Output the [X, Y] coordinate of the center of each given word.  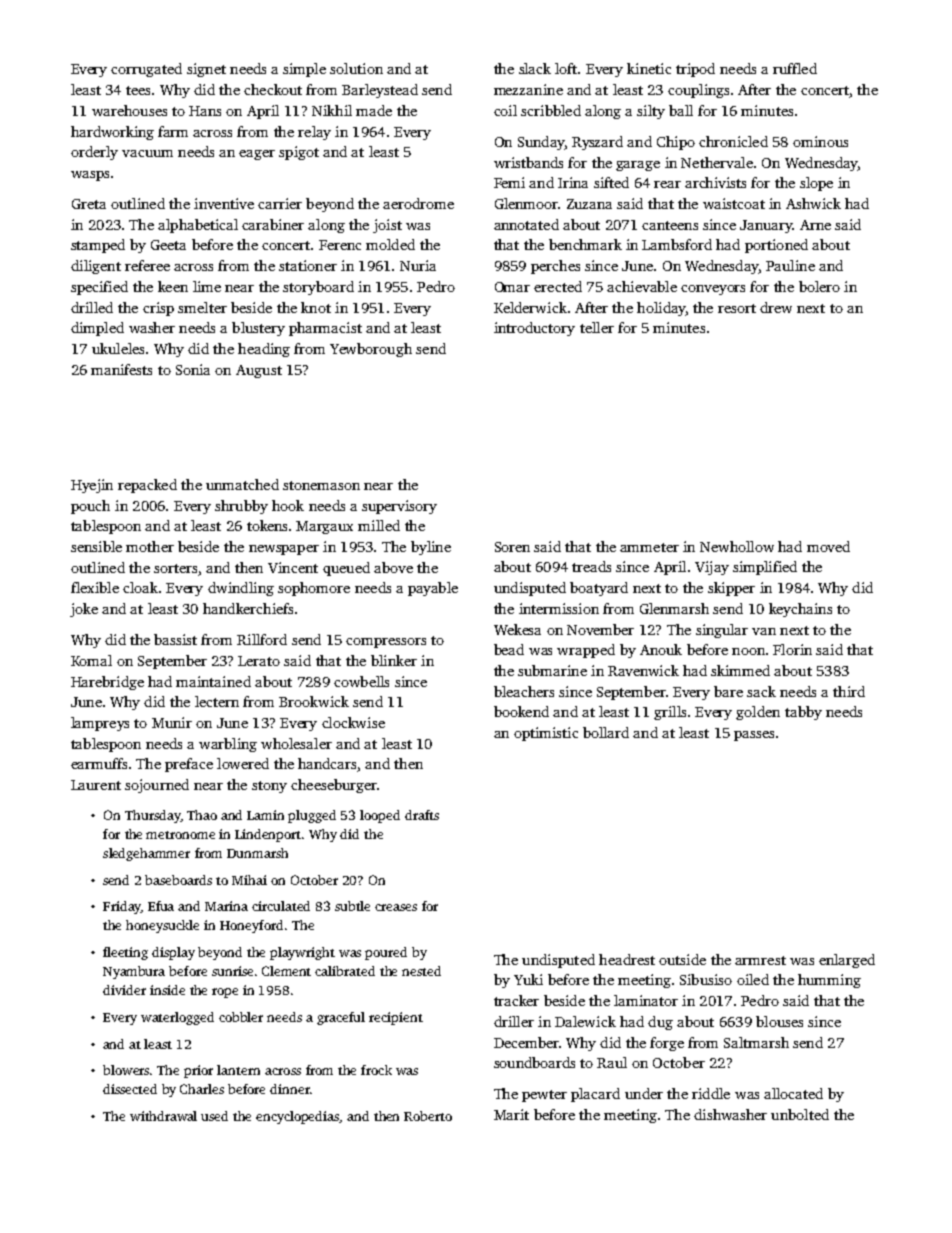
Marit [511, 1114]
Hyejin [92, 486]
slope [816, 184]
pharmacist [325, 329]
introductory [534, 329]
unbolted [800, 1114]
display [173, 953]
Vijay [712, 568]
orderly [94, 153]
